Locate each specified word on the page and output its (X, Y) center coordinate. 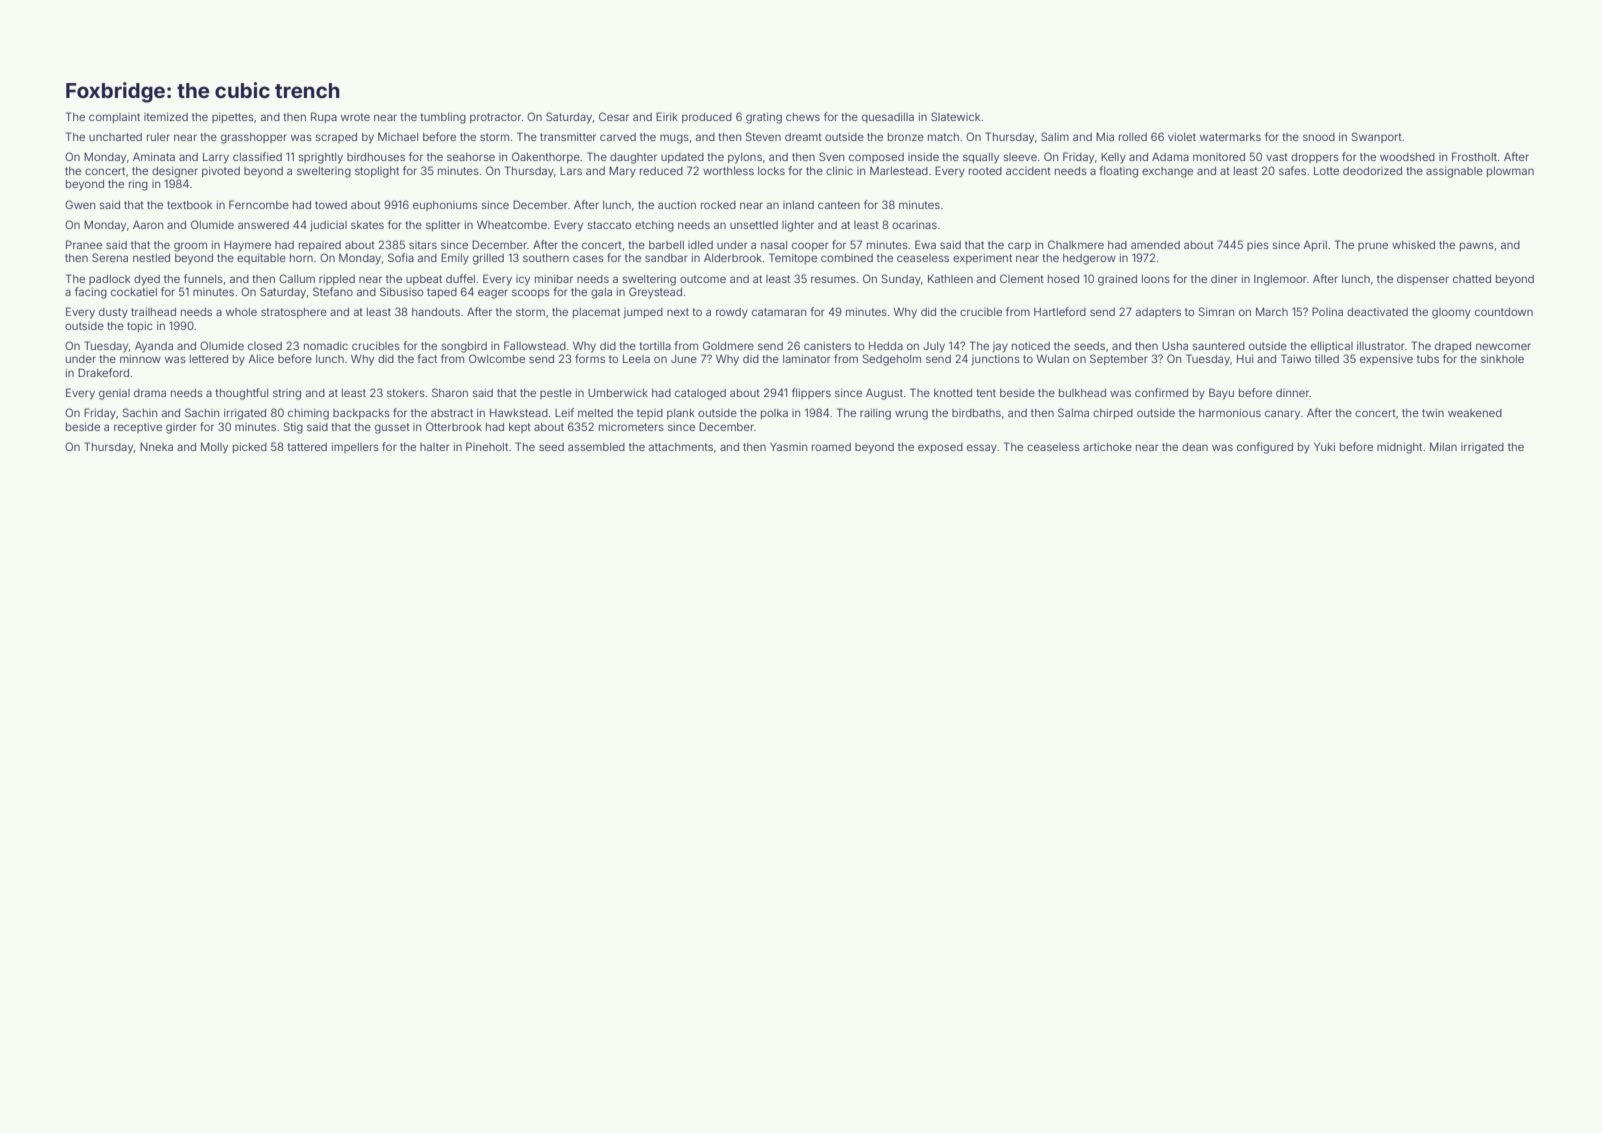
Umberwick (618, 392)
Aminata (154, 156)
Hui (1245, 358)
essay (982, 449)
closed (265, 346)
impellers (355, 447)
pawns (1477, 246)
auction (677, 205)
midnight (1399, 448)
